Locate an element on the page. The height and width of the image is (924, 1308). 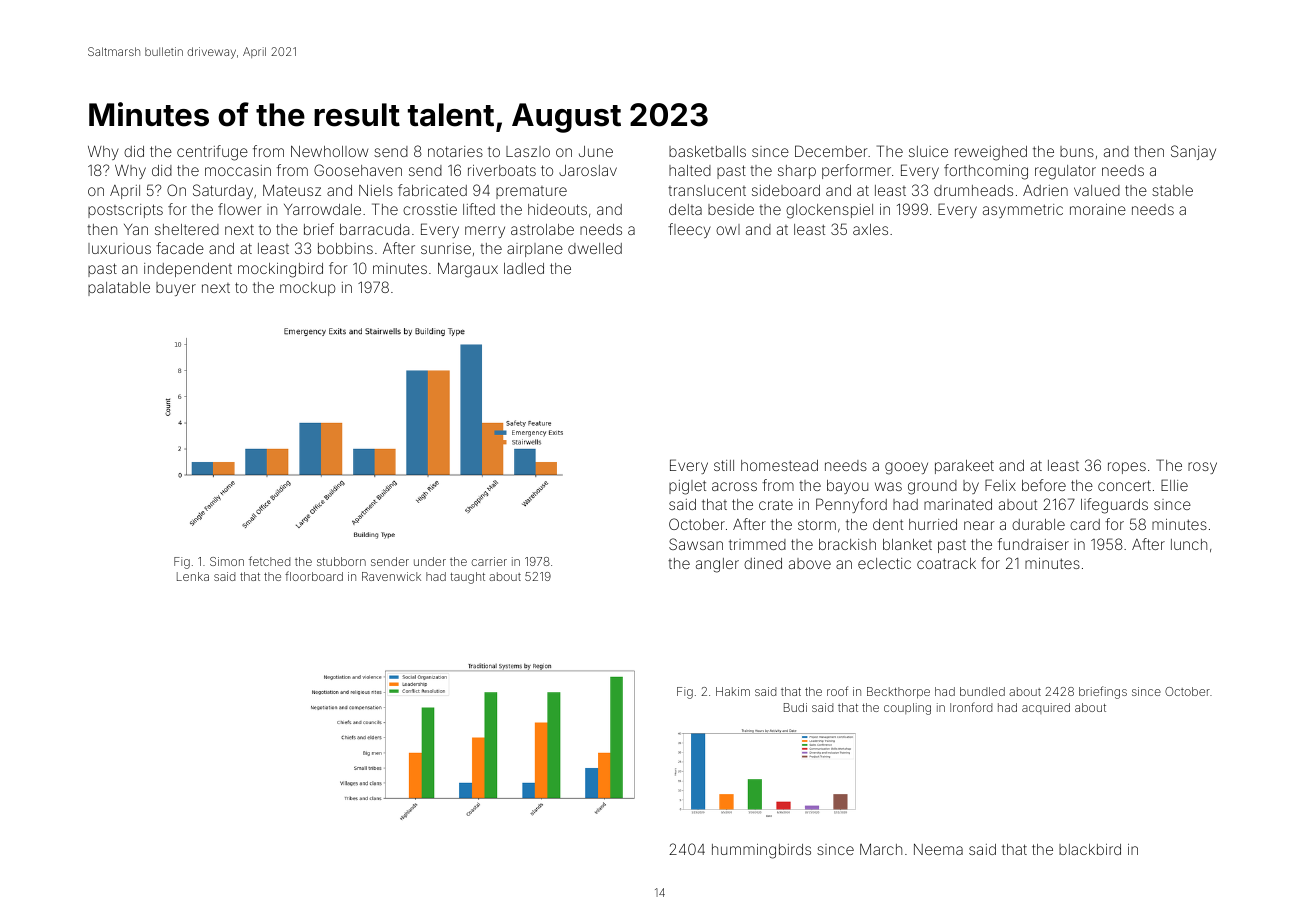
carrier is located at coordinates (489, 561).
